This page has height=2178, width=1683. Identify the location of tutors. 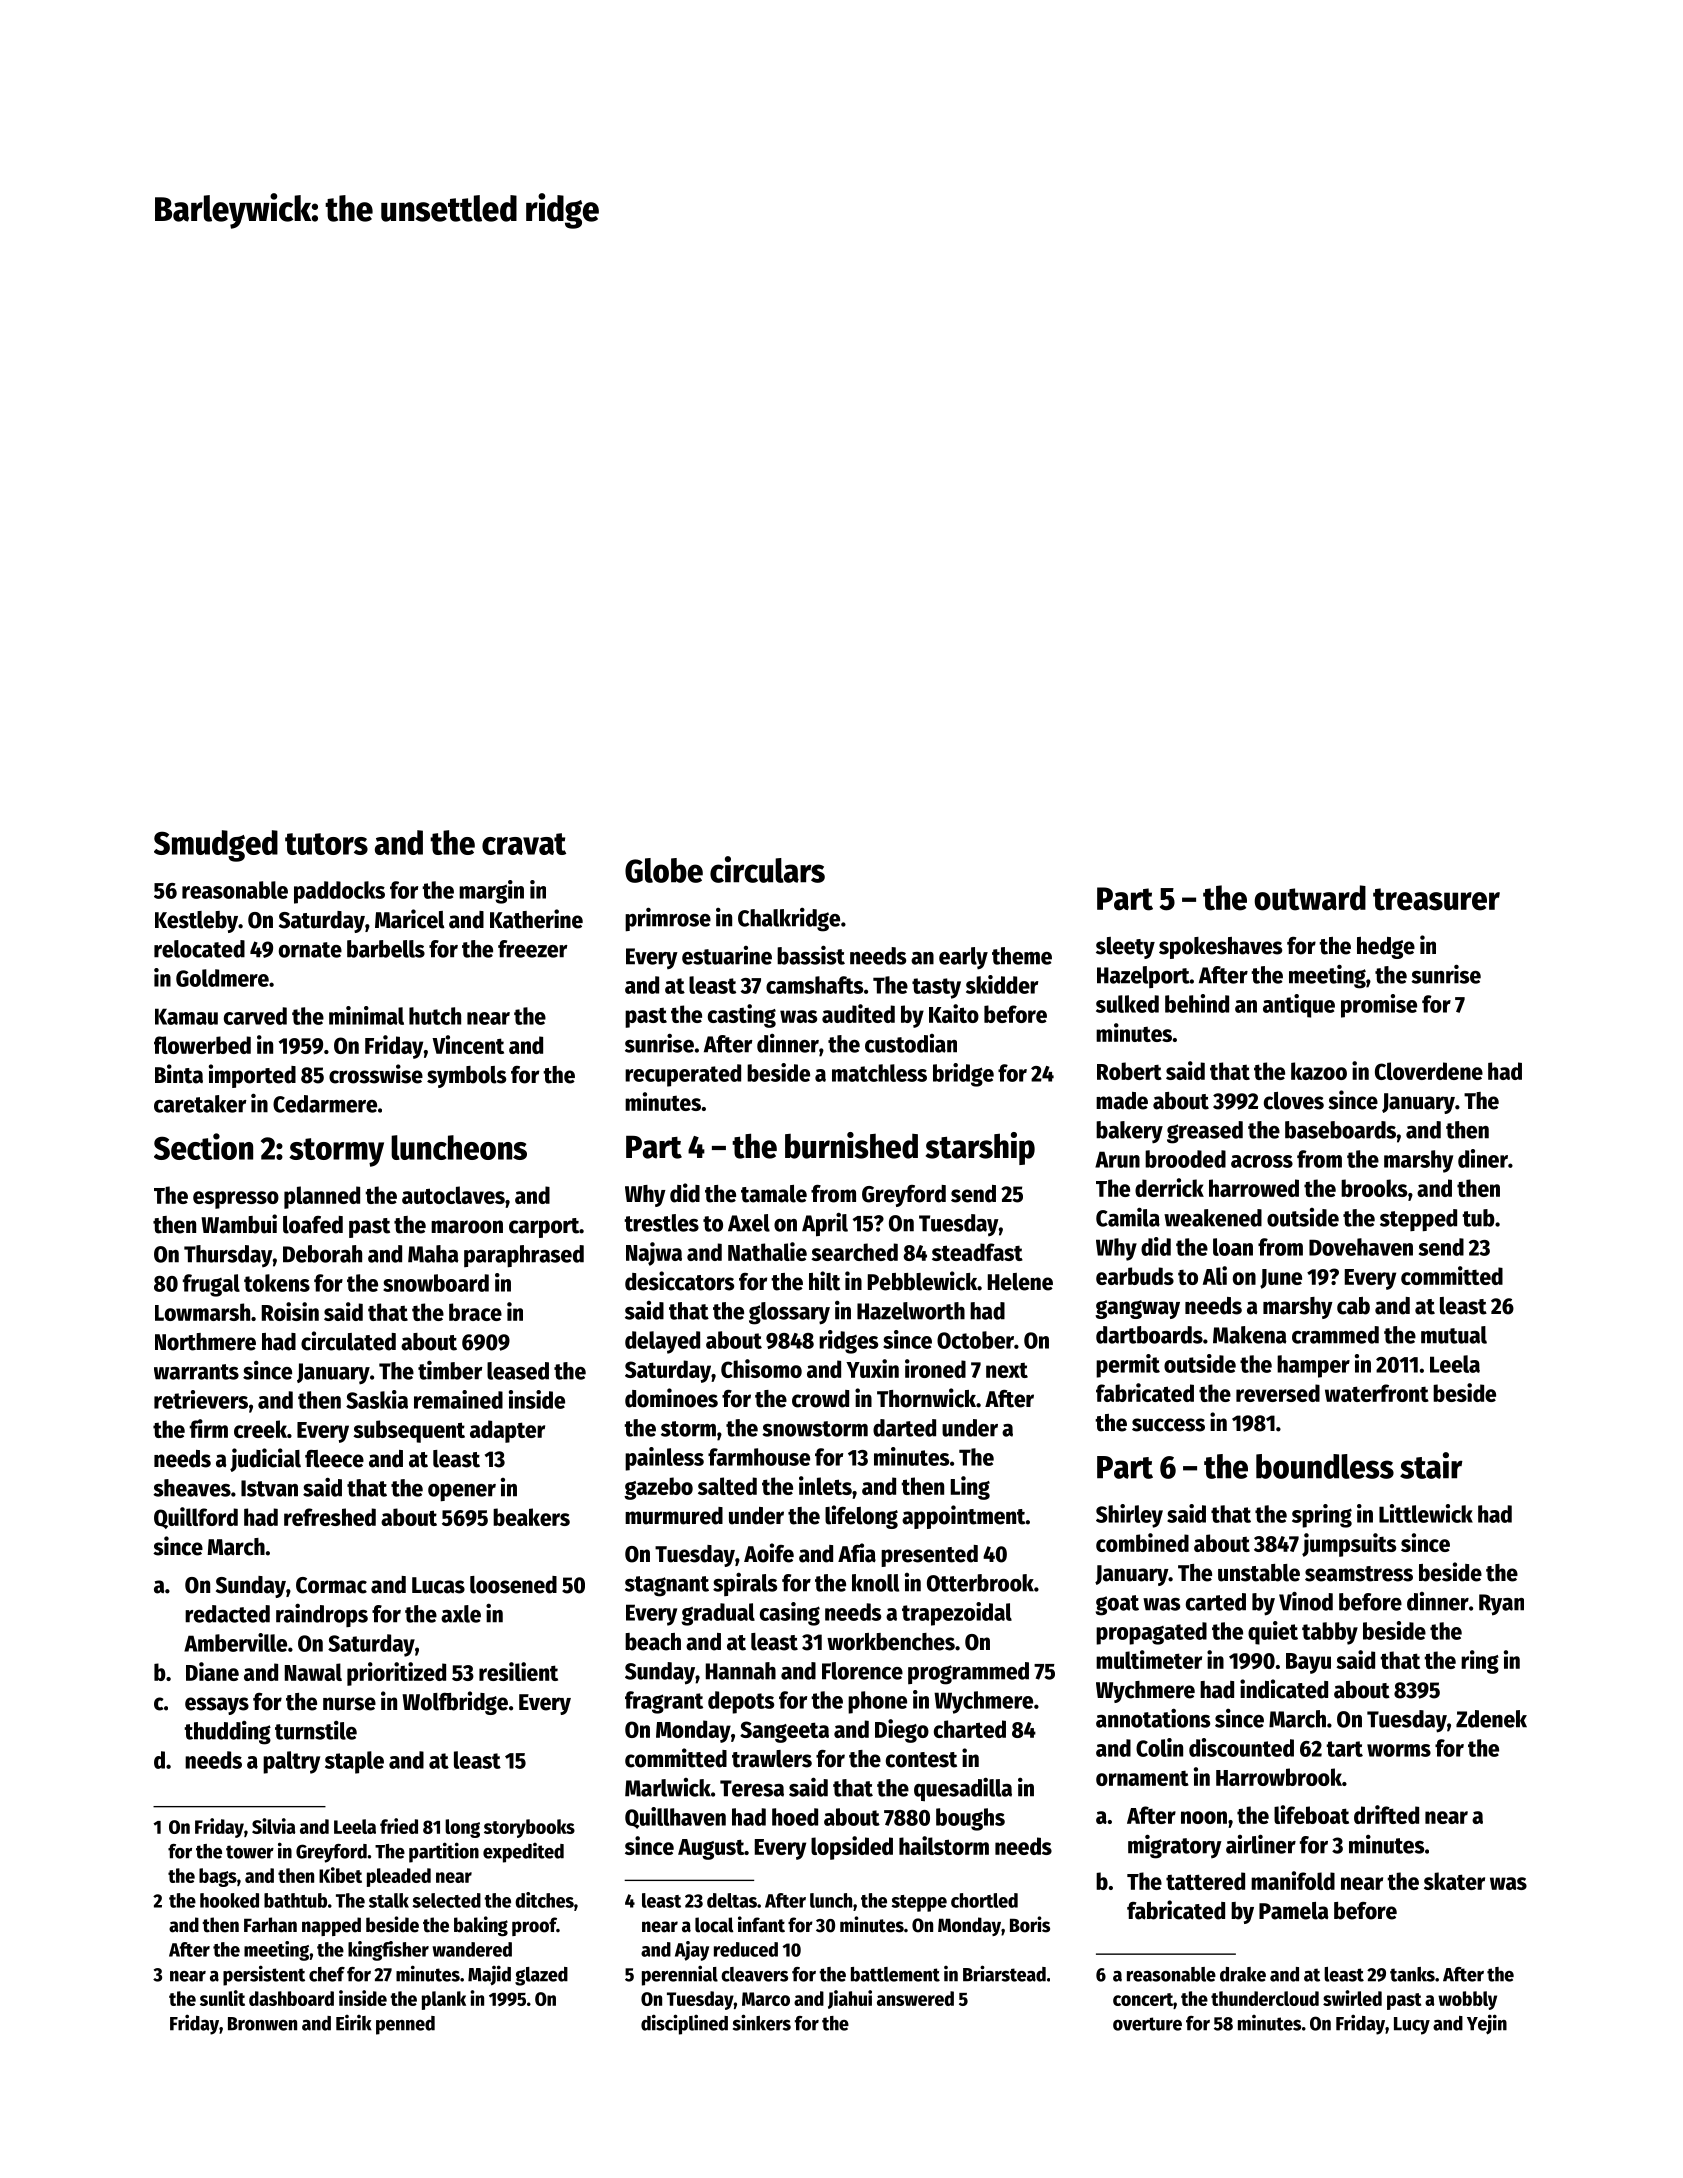
(326, 844).
